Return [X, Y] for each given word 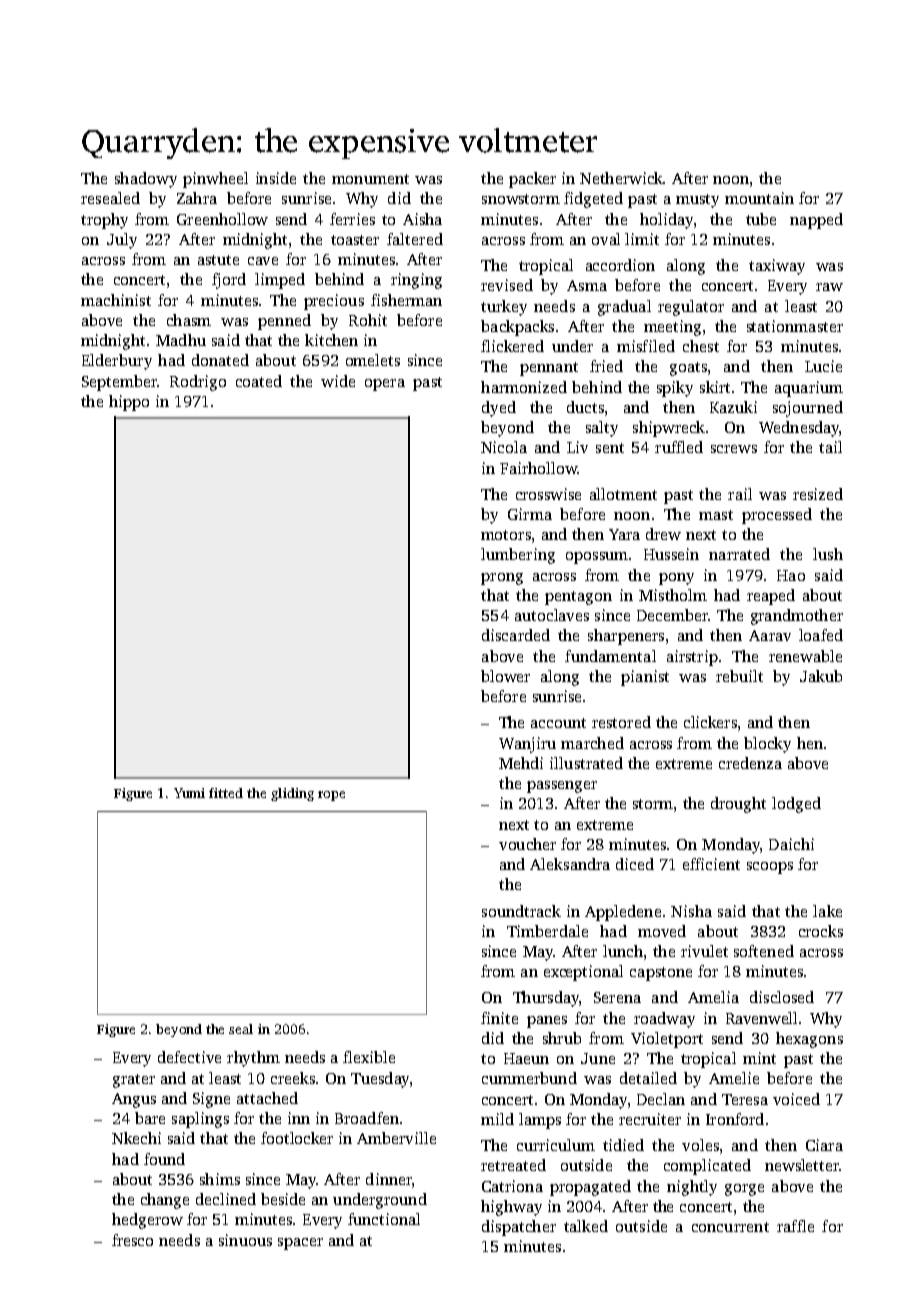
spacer [300, 1244]
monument [370, 179]
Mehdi [521, 763]
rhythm [253, 1059]
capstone [661, 974]
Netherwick [622, 178]
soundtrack [521, 911]
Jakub [821, 676]
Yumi [189, 793]
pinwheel [215, 180]
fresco [132, 1240]
